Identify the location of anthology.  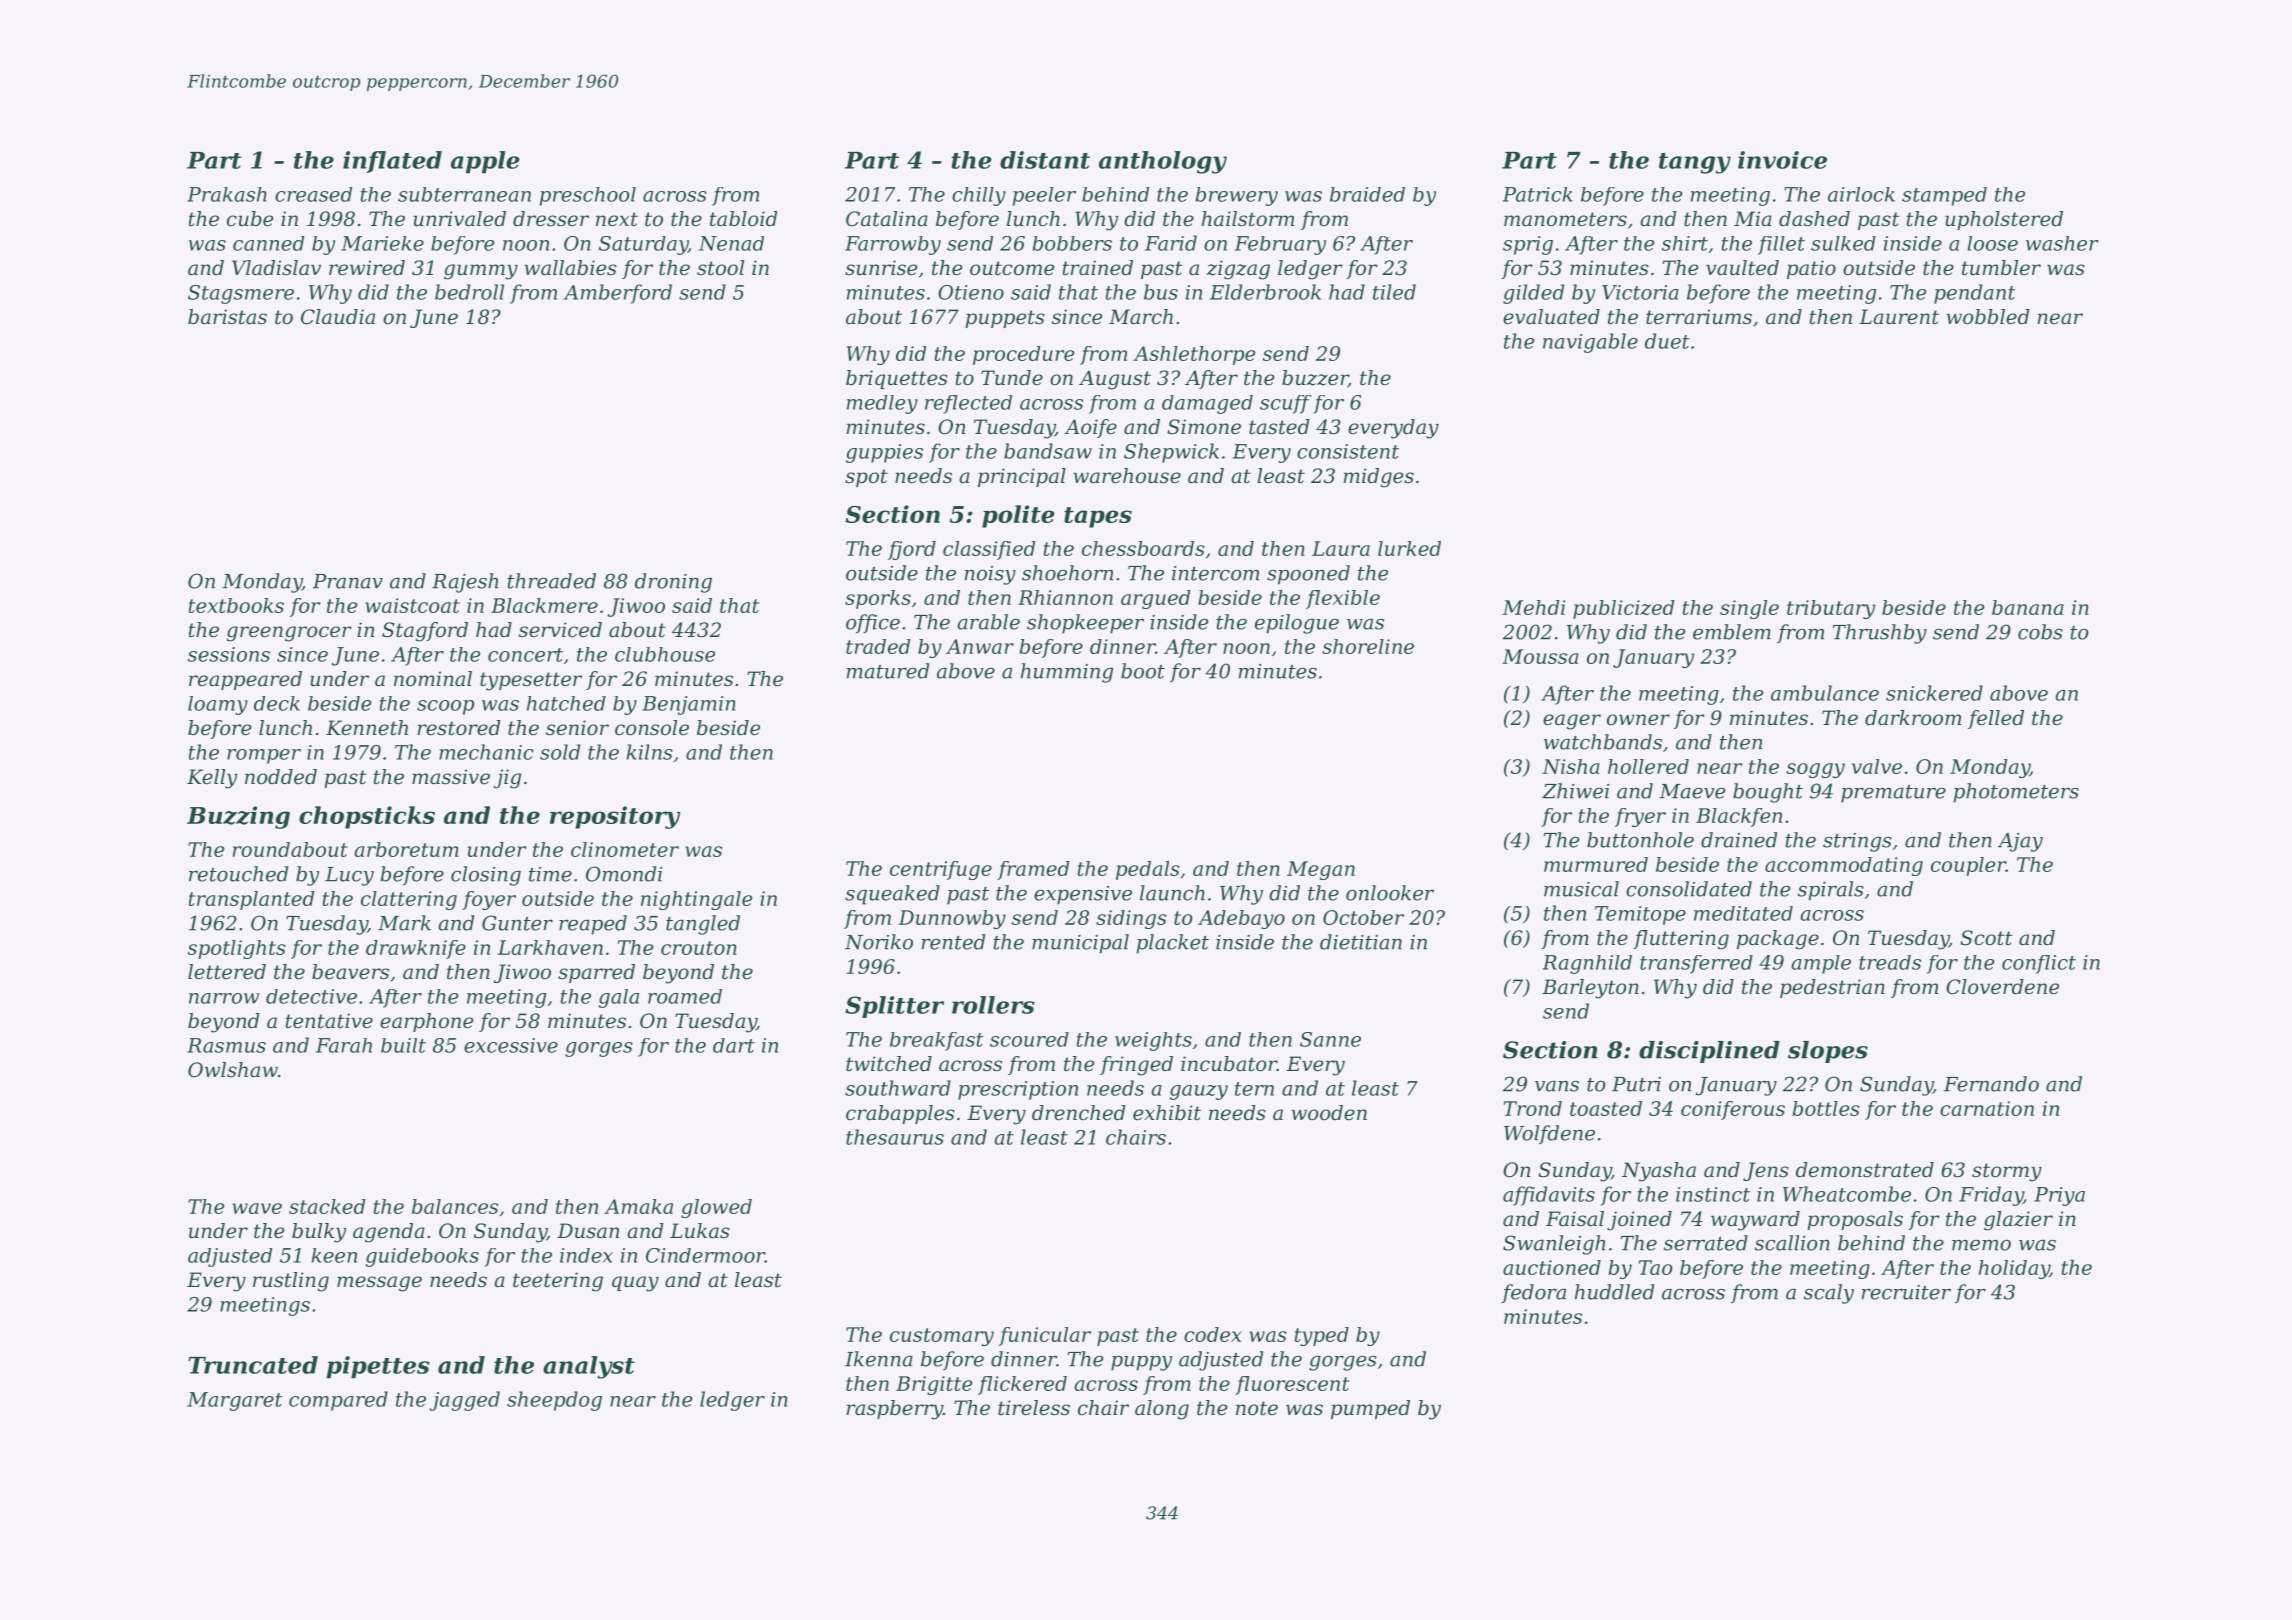
(1163, 162).
